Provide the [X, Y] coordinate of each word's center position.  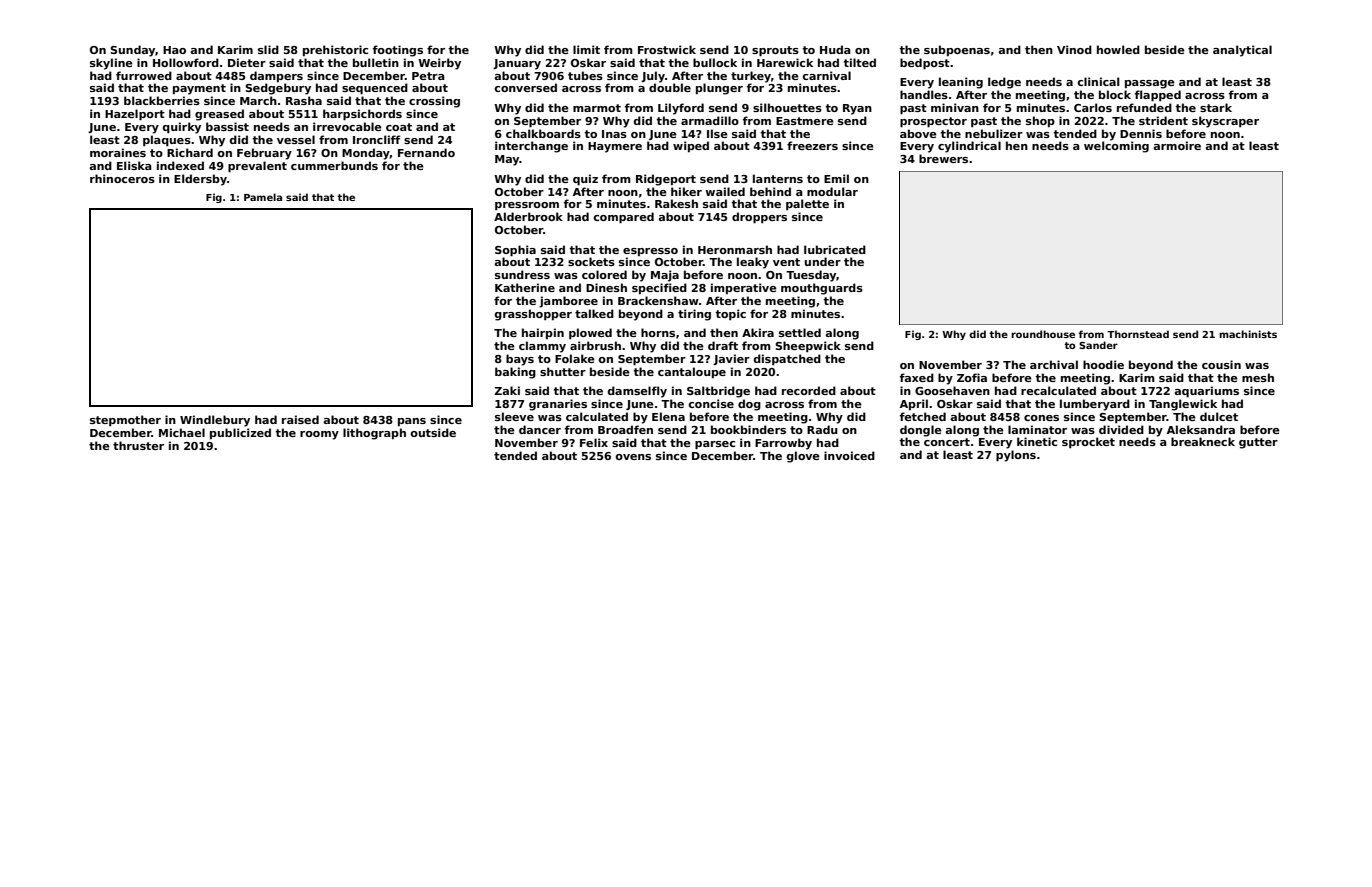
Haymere [615, 147]
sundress [522, 274]
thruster [138, 445]
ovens [633, 457]
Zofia [972, 377]
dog [749, 405]
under [823, 261]
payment [199, 89]
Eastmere [805, 121]
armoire [1177, 145]
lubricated [835, 249]
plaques [167, 140]
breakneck [1203, 441]
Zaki [507, 390]
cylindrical [969, 147]
